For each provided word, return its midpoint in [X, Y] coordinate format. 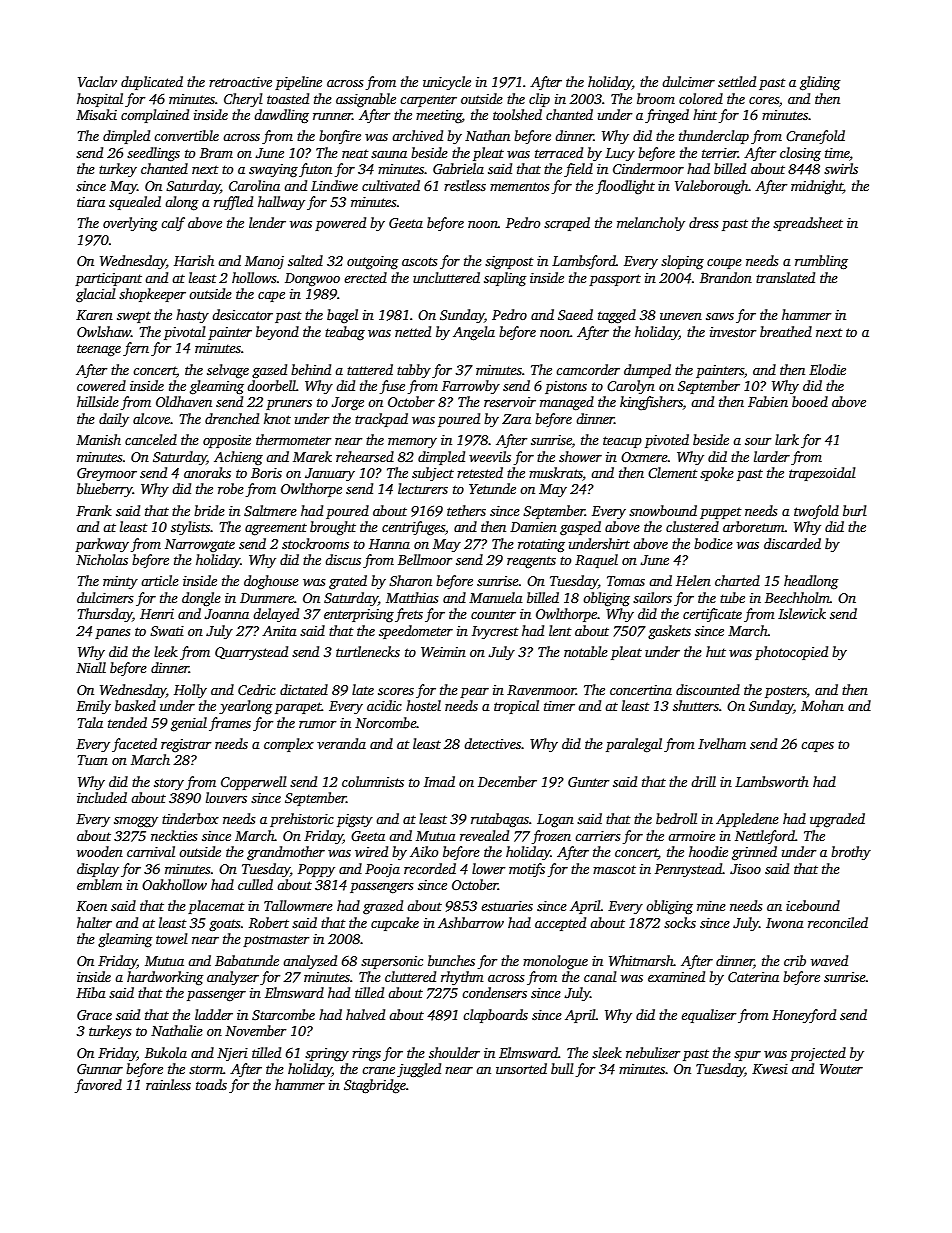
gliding [820, 83]
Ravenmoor [541, 690]
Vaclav [97, 81]
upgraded [837, 820]
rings [366, 1055]
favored [98, 1086]
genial [189, 724]
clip [539, 100]
